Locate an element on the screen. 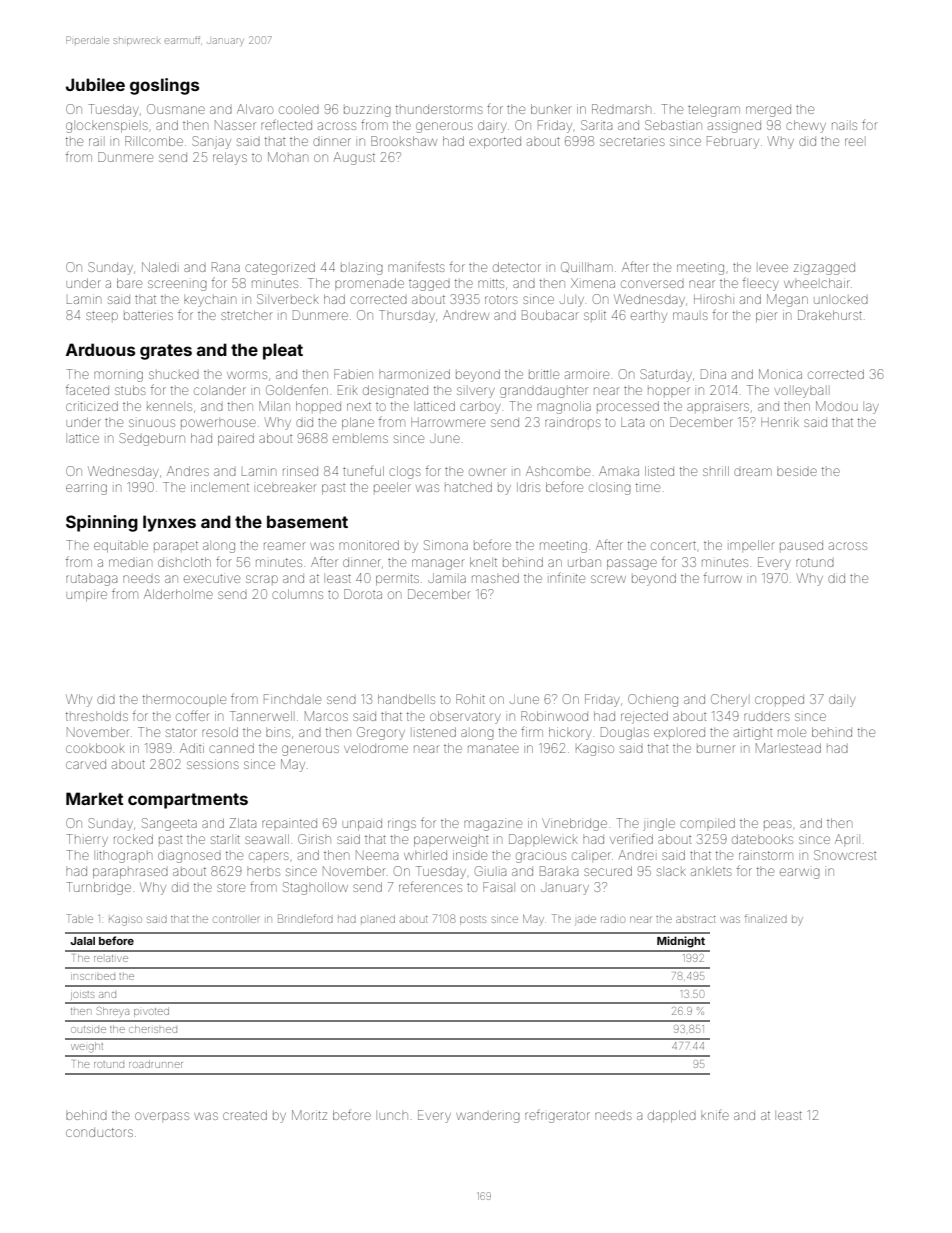 The width and height of the screenshot is (952, 1233). Jubilee is located at coordinates (95, 84).
